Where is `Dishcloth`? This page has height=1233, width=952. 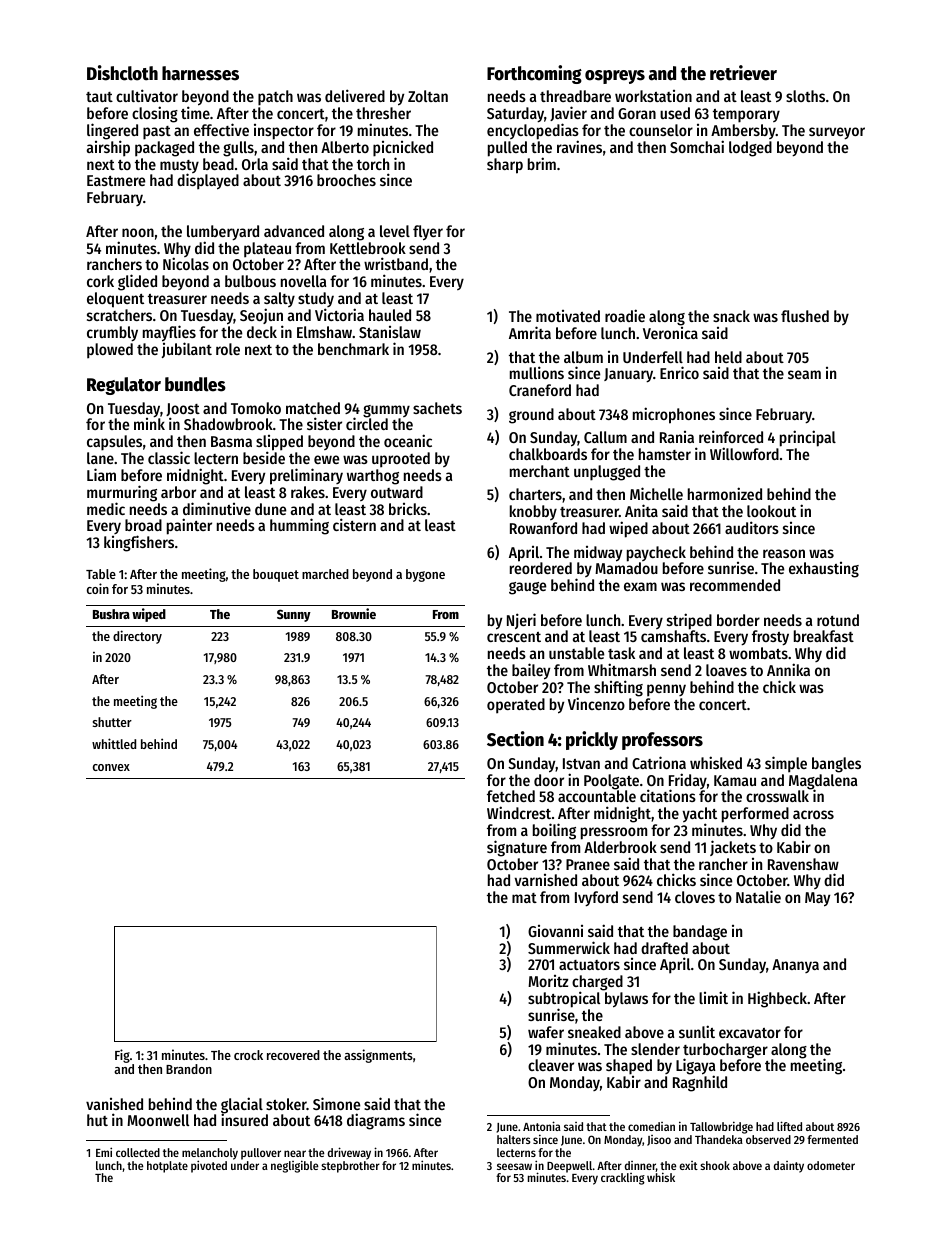
Dishcloth is located at coordinates (122, 73).
